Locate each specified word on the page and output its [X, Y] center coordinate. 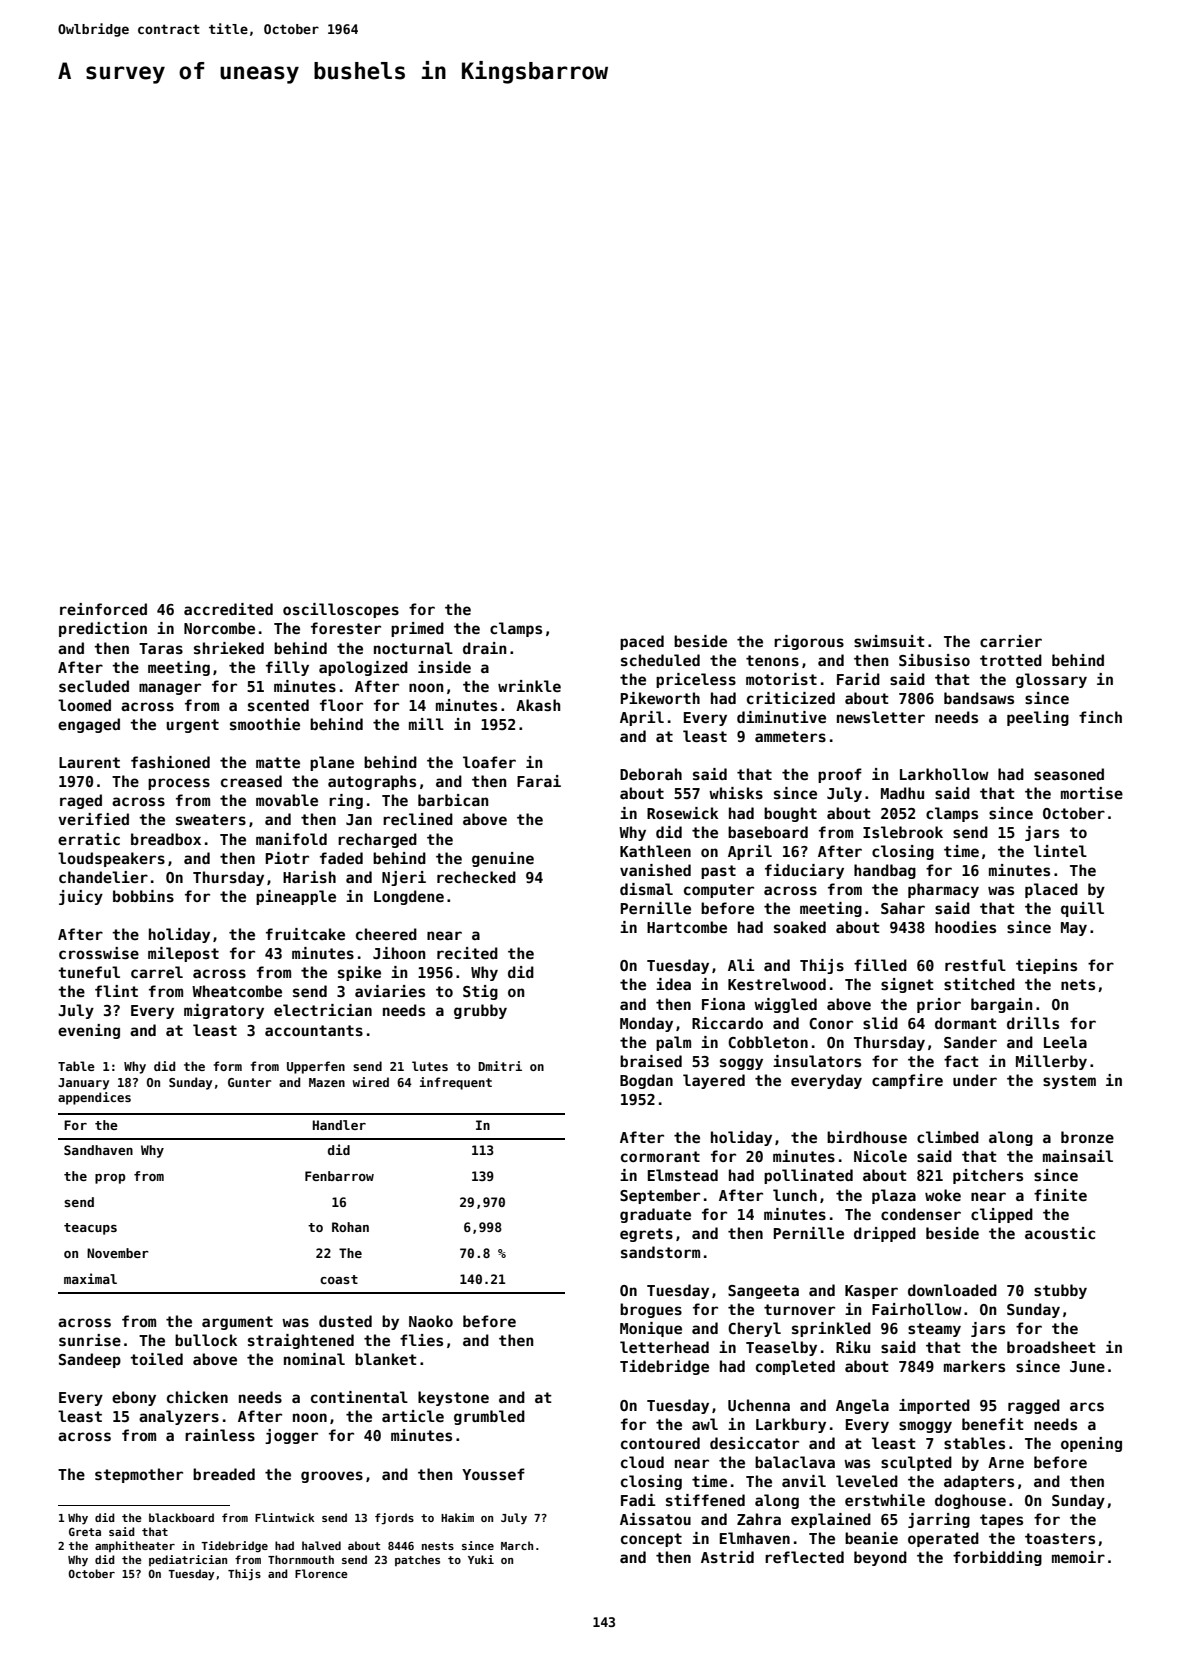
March [517, 1545]
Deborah [651, 774]
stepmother [139, 1475]
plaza [894, 1196]
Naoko [431, 1321]
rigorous [809, 642]
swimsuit [889, 641]
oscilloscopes [341, 610]
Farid [858, 679]
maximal [90, 1278]
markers [974, 1366]
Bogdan [646, 1081]
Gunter [250, 1082]
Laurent [89, 762]
